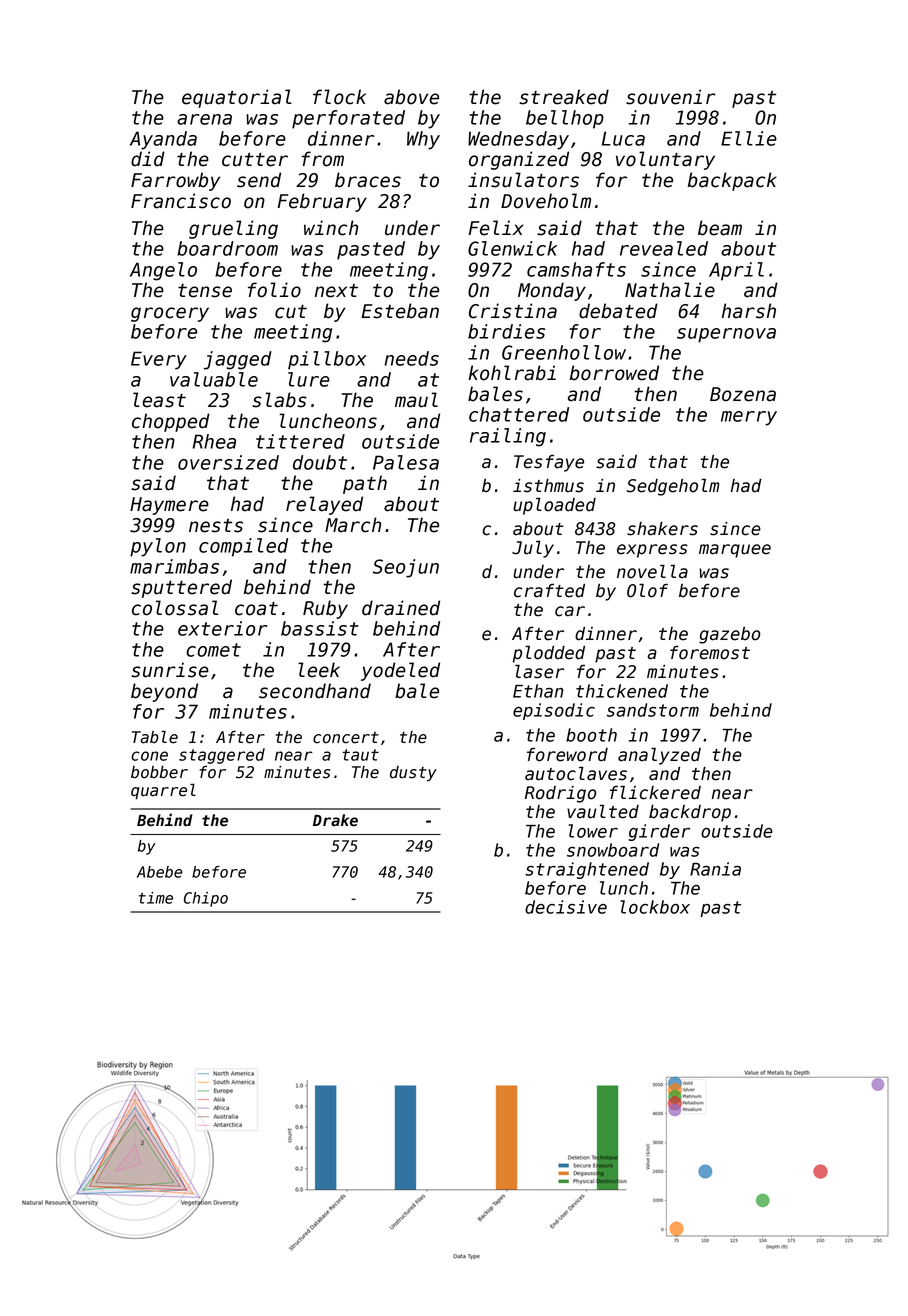 This document has height=1316, width=908. What do you see at coordinates (400, 671) in the document?
I see `yodeled` at bounding box center [400, 671].
